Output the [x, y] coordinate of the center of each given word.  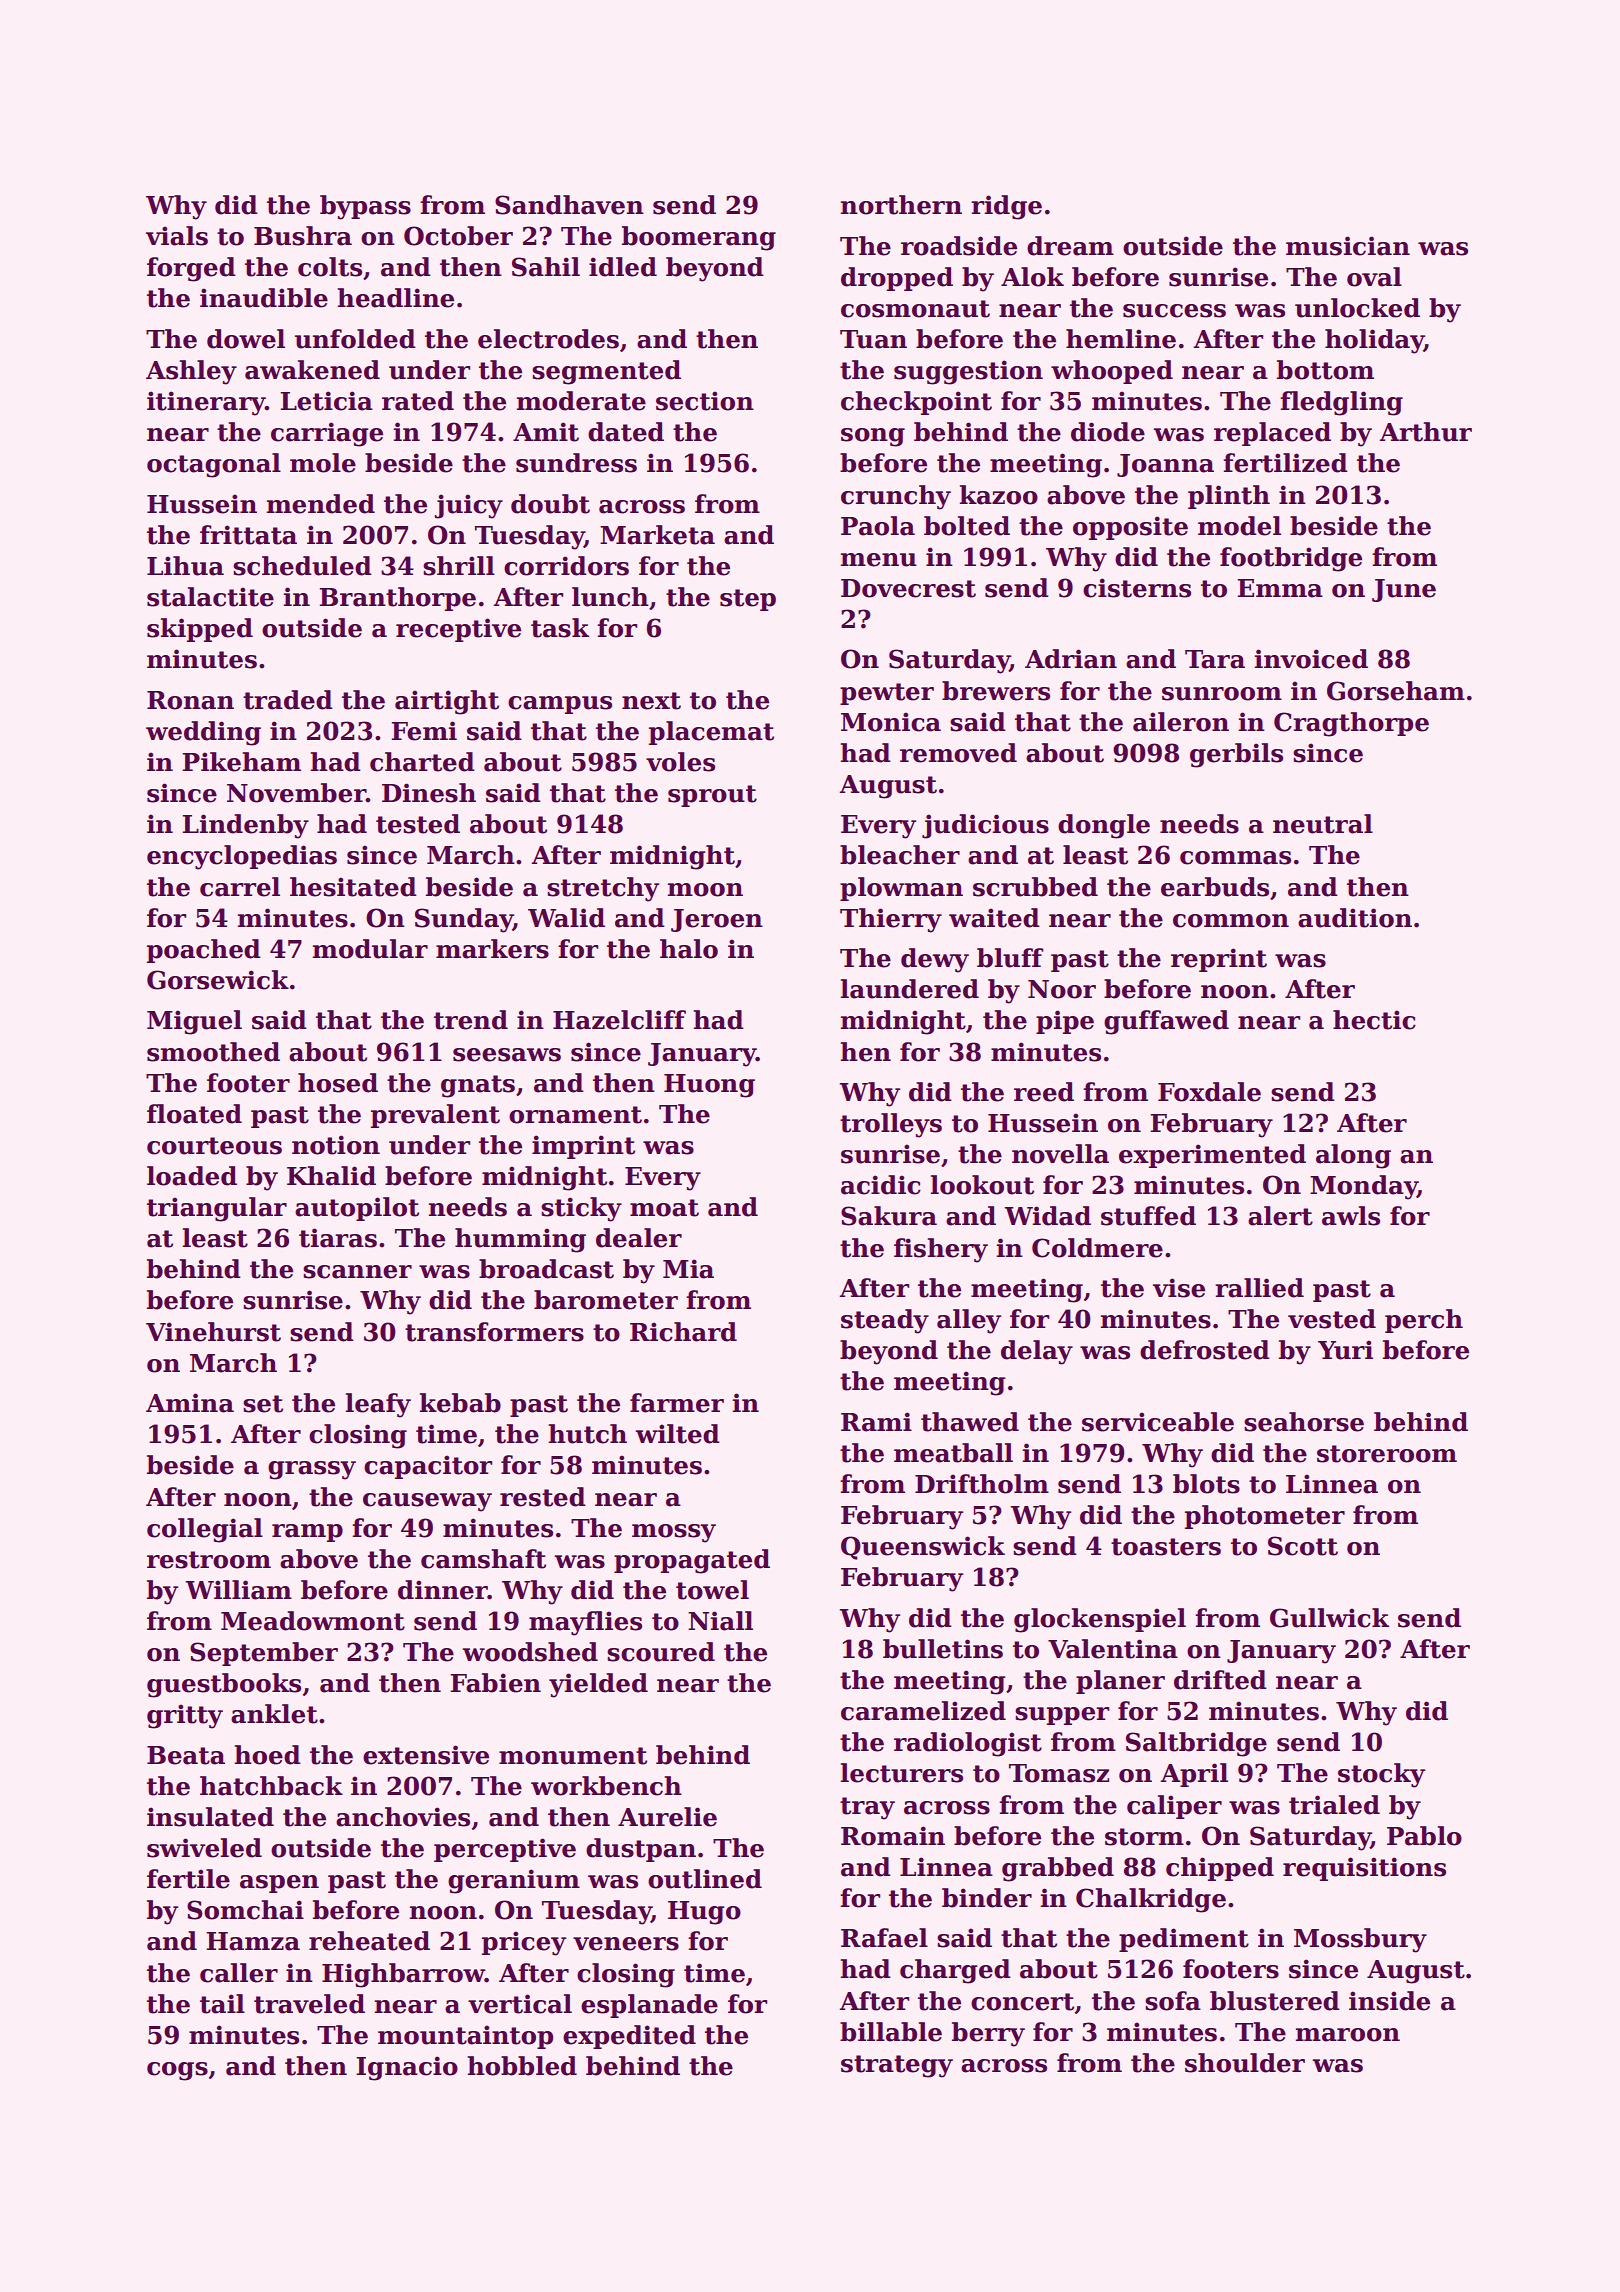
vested [1332, 1319]
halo [689, 949]
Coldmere [1097, 1248]
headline [395, 298]
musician [1348, 246]
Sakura [889, 1216]
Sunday [464, 920]
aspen [279, 1884]
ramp [307, 1533]
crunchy [896, 497]
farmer [677, 1403]
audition [1355, 918]
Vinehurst [213, 1332]
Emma [1280, 588]
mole [323, 463]
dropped [897, 279]
